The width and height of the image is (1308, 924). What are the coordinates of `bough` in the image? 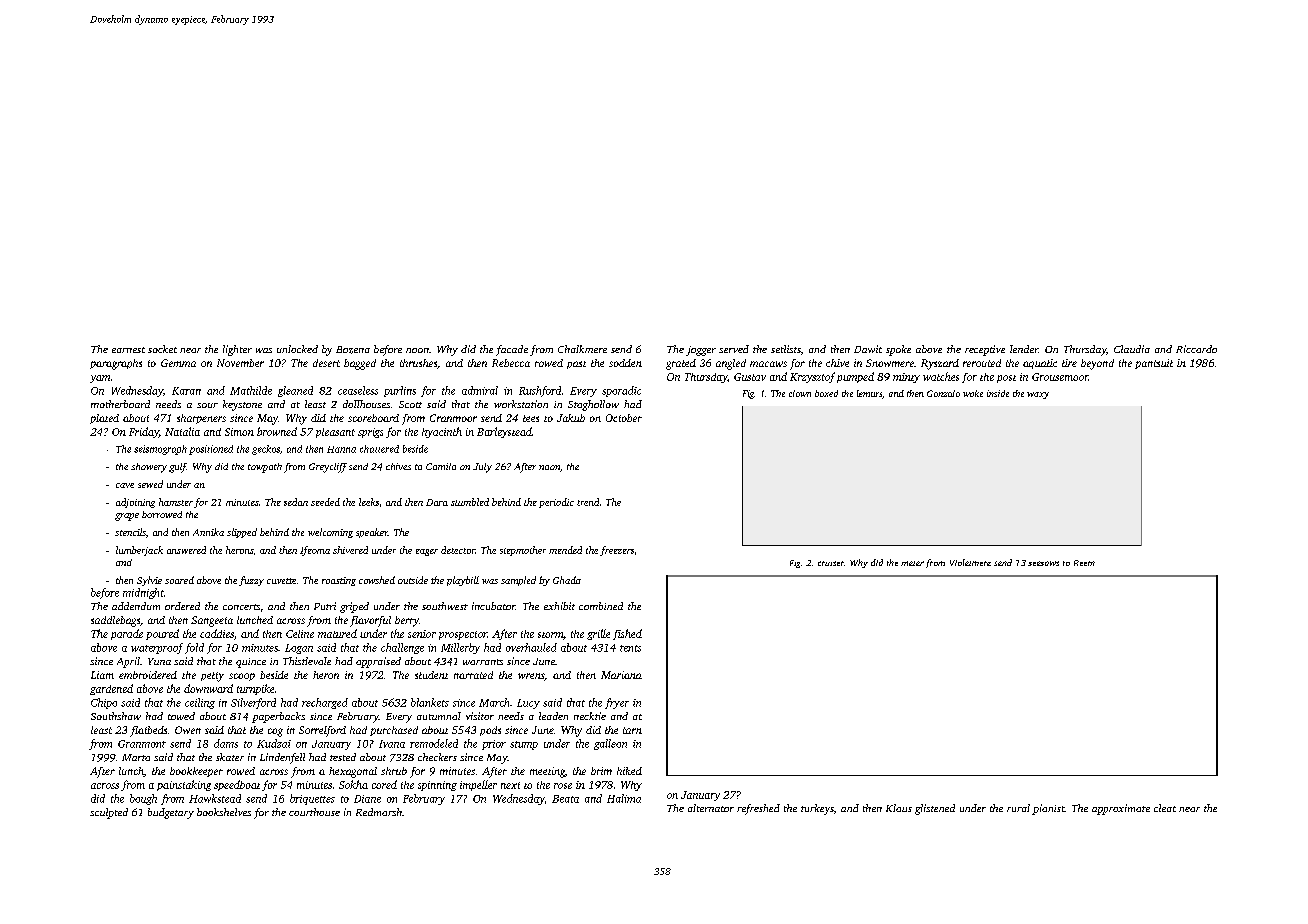 It's located at (143, 799).
